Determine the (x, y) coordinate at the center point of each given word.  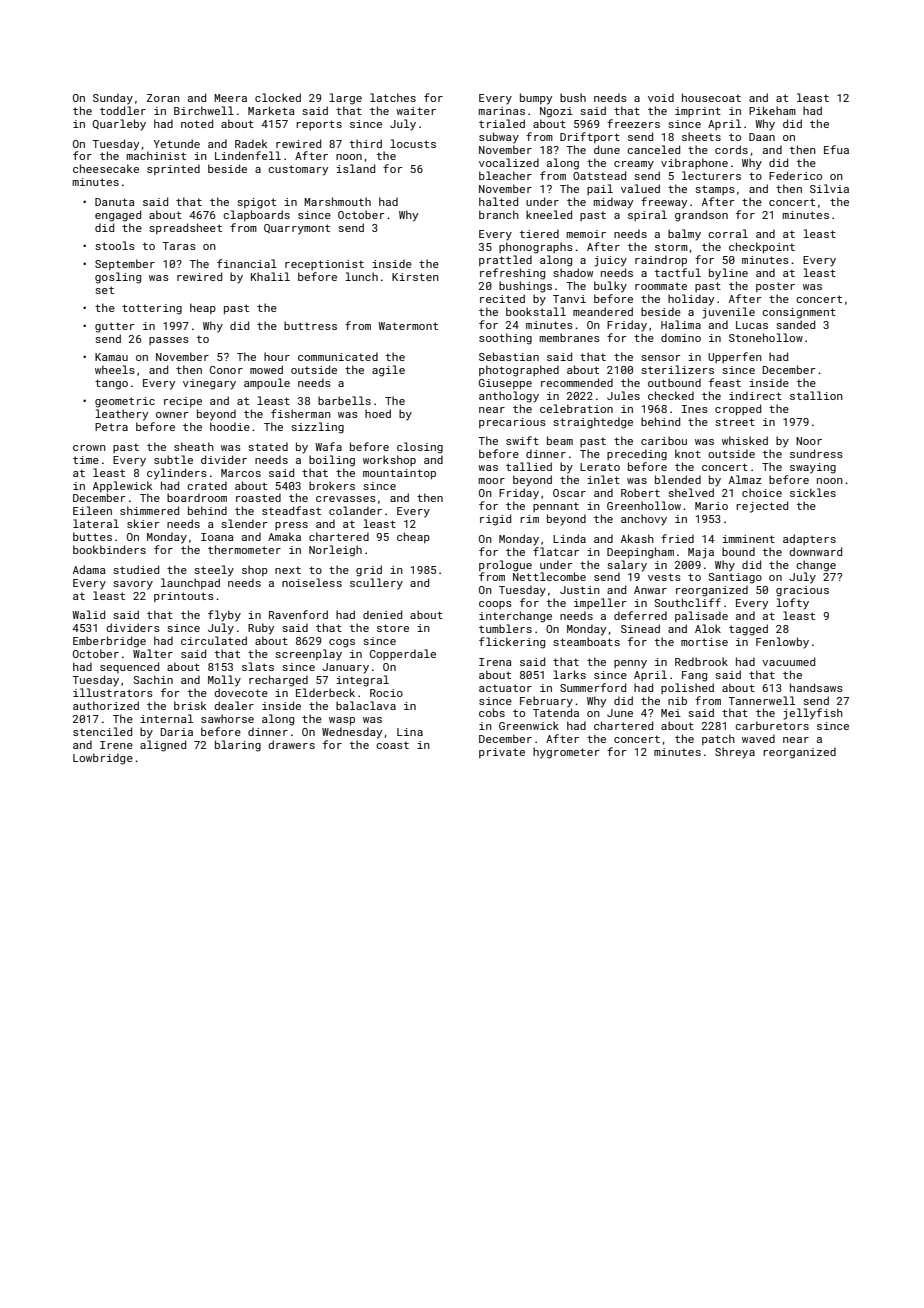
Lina (410, 732)
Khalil (270, 276)
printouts (184, 597)
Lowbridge (103, 759)
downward (815, 551)
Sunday (113, 99)
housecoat (711, 97)
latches (393, 97)
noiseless (312, 582)
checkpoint (762, 247)
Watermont (408, 326)
